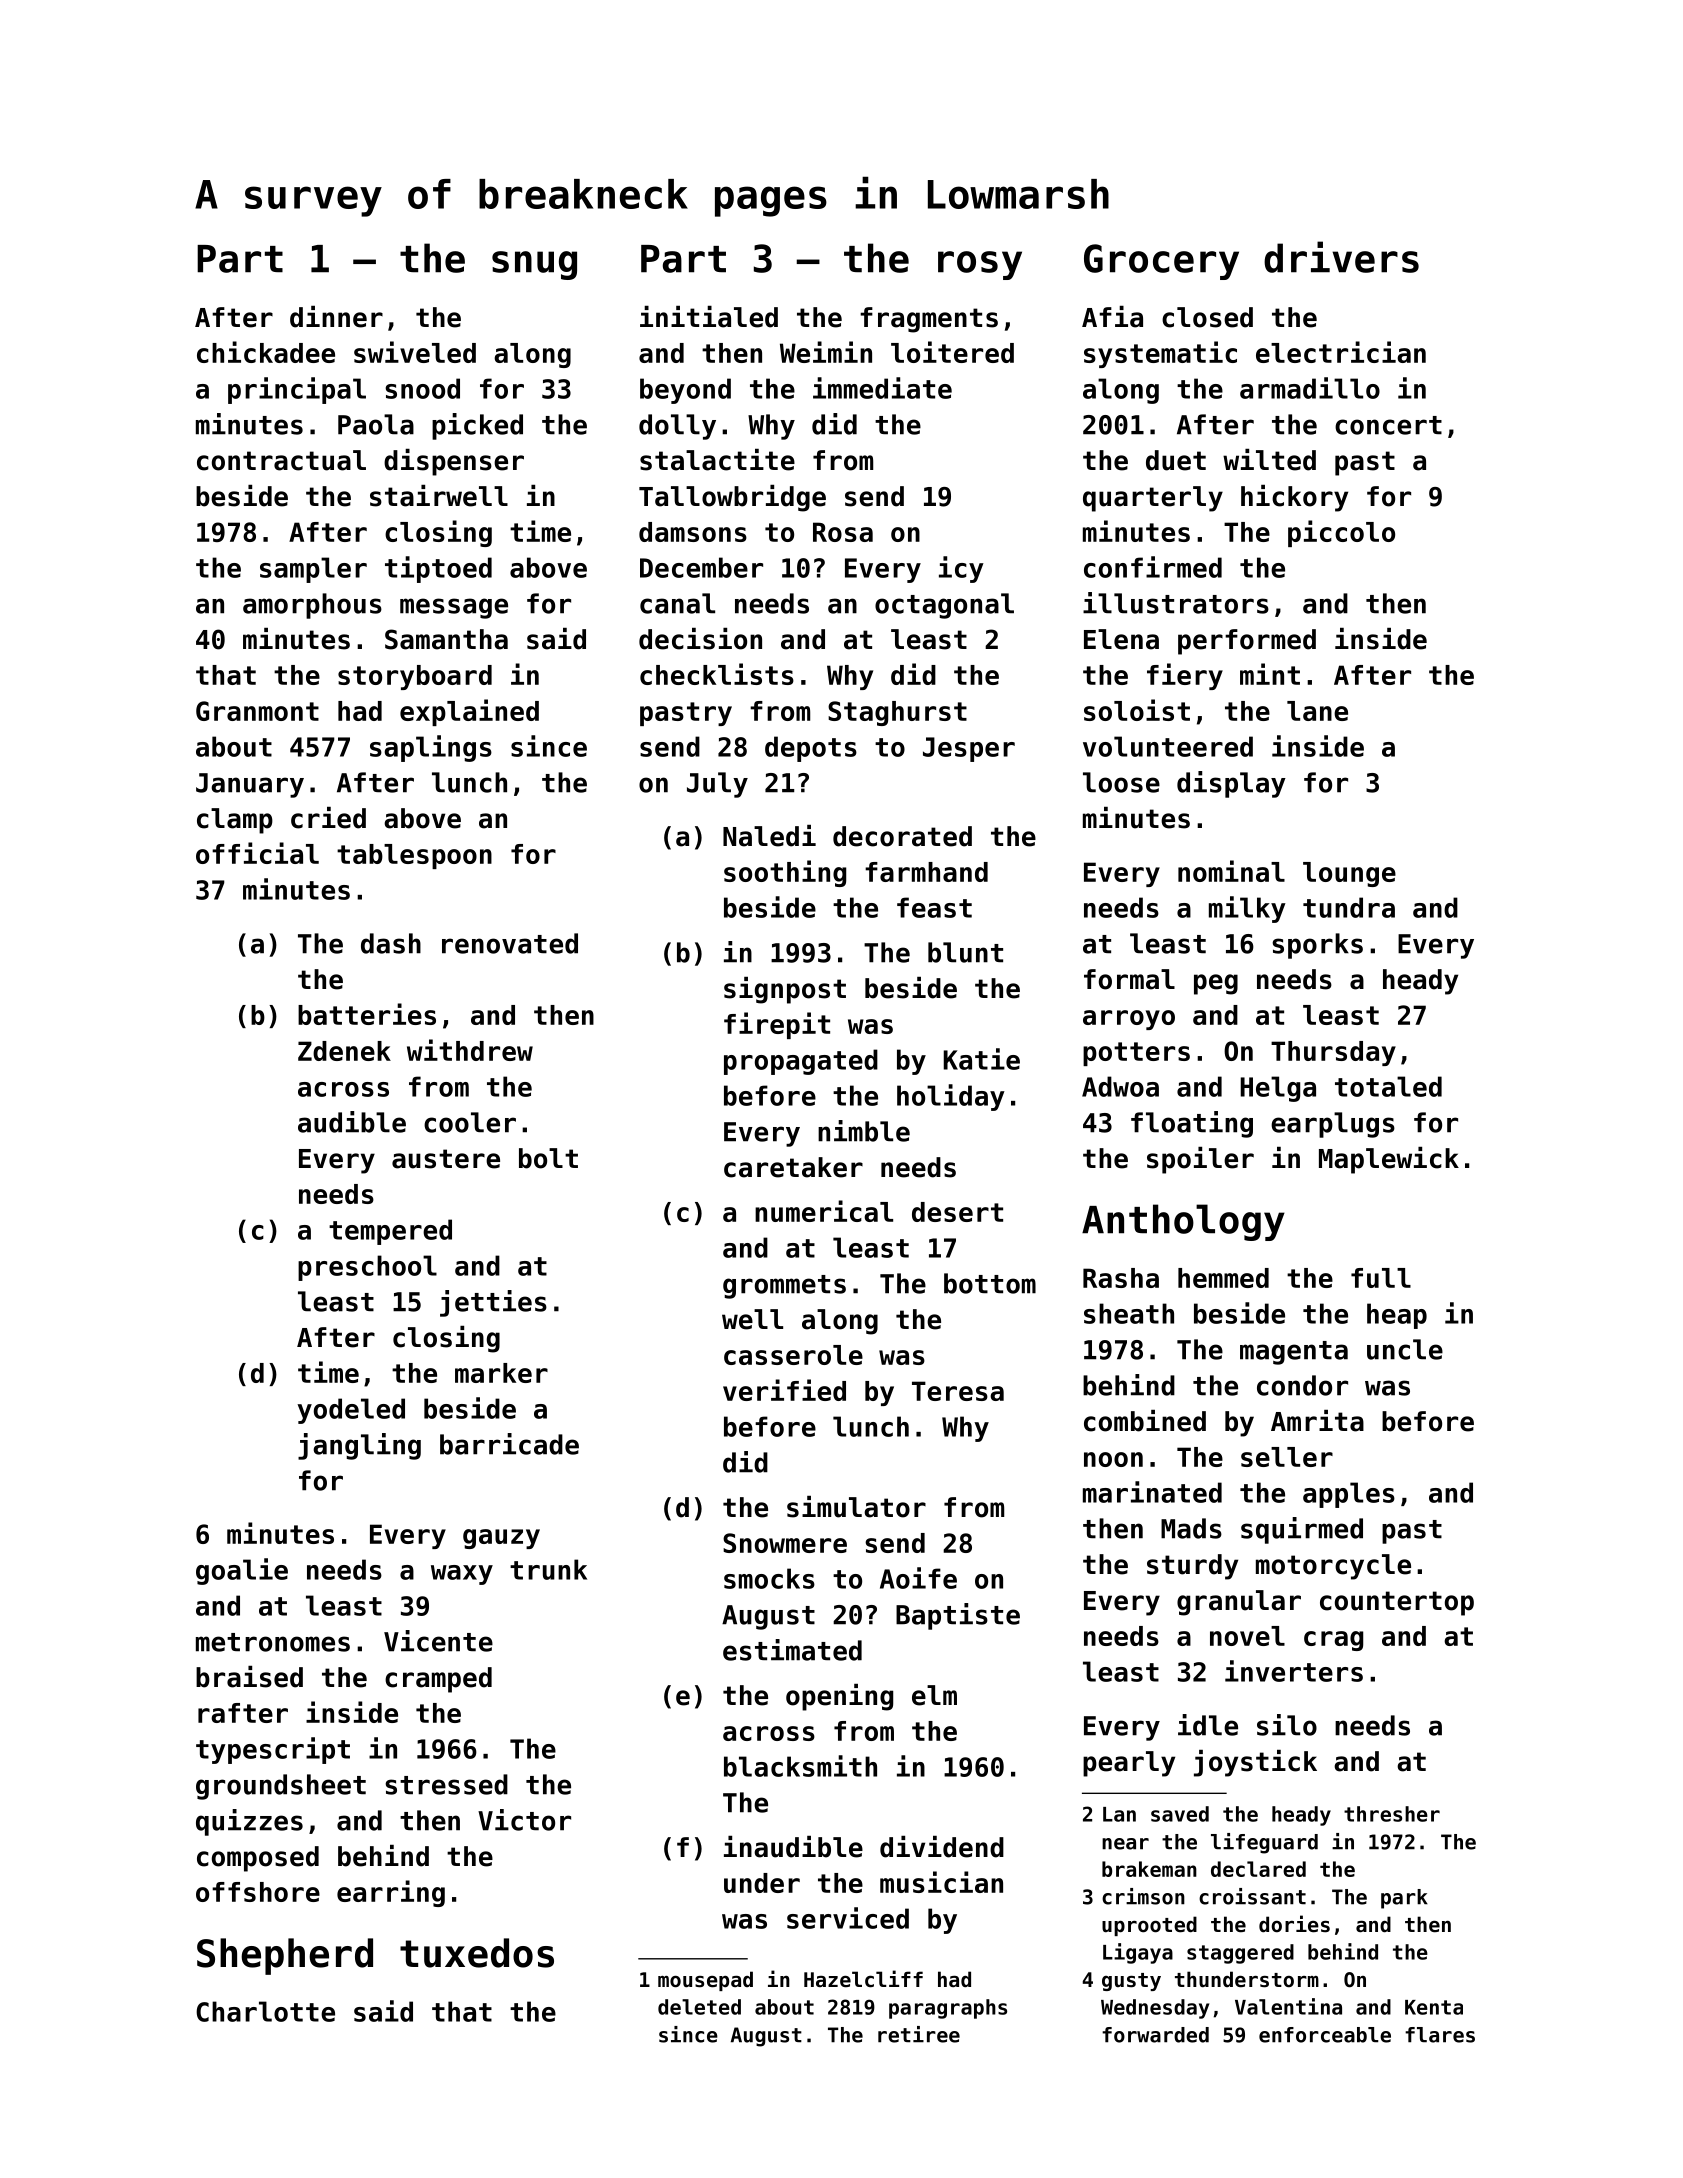 The width and height of the screenshot is (1683, 2178). Describe the element at coordinates (1404, 1899) in the screenshot. I see `park` at that location.
